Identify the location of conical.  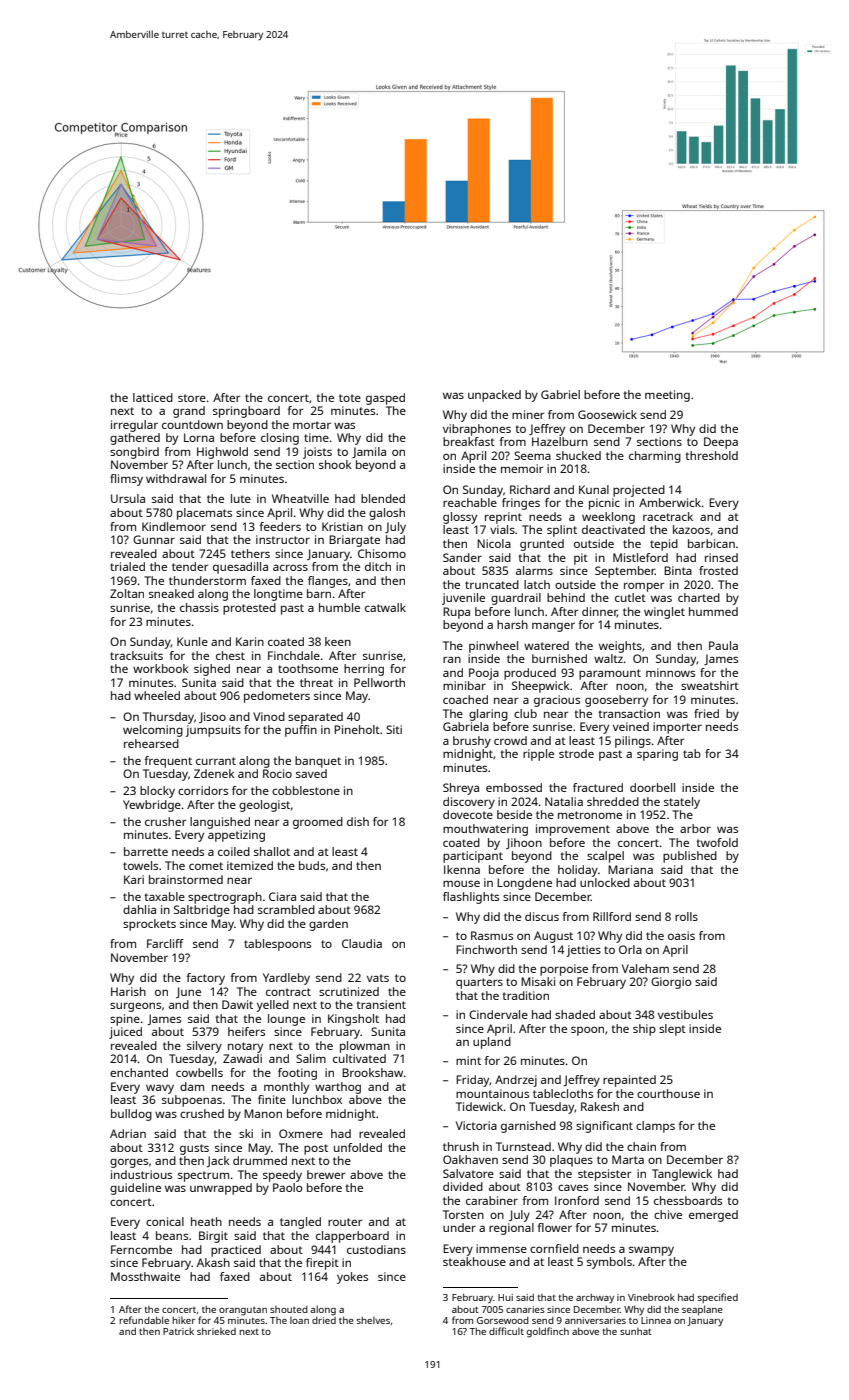
(165, 1221).
